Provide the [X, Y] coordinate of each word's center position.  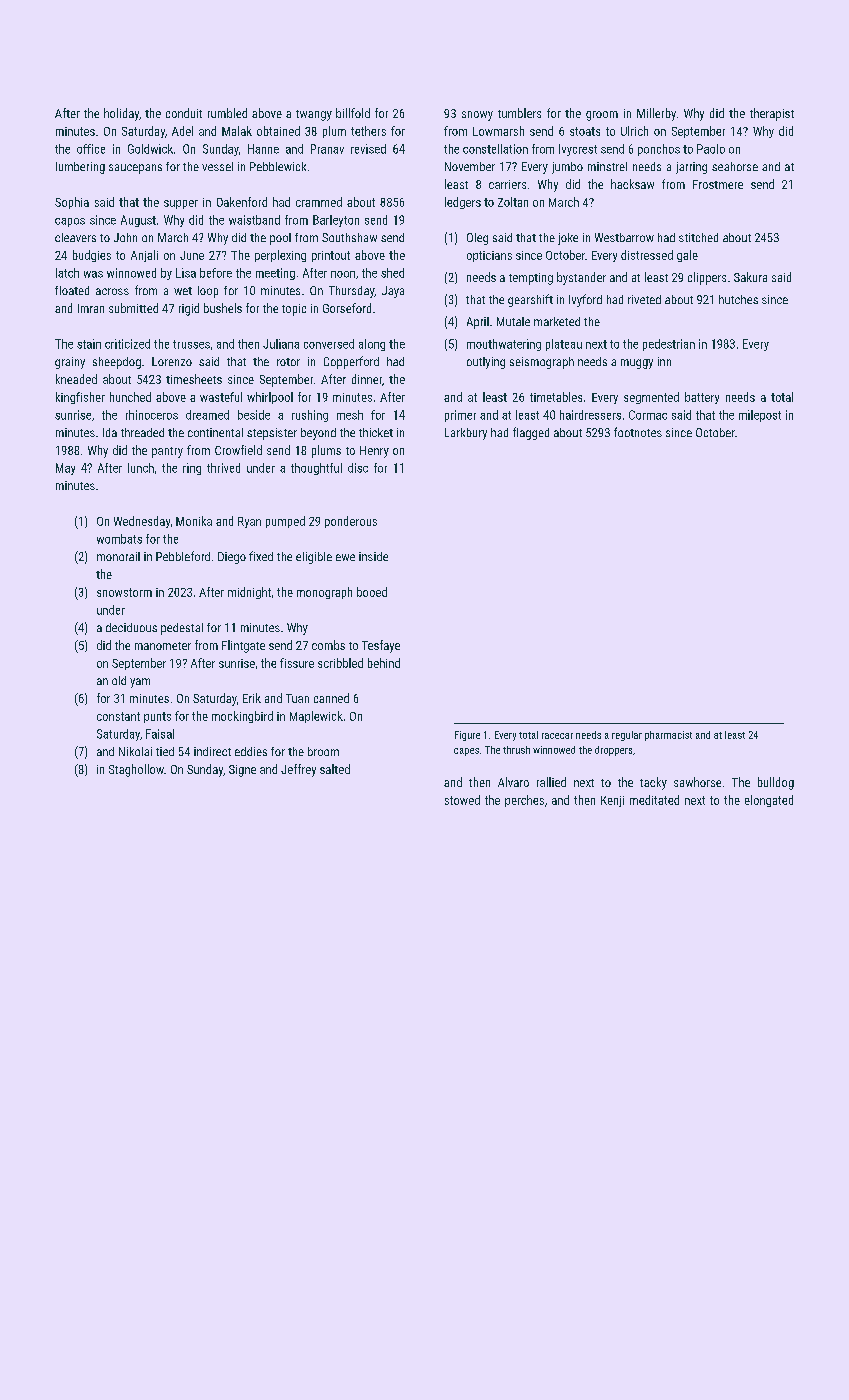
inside [373, 556]
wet [183, 291]
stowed [462, 800]
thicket [376, 432]
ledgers [463, 203]
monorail [118, 556]
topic [294, 310]
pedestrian [669, 345]
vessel [217, 166]
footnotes [638, 432]
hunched [130, 397]
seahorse [735, 166]
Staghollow [136, 770]
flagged [531, 433]
